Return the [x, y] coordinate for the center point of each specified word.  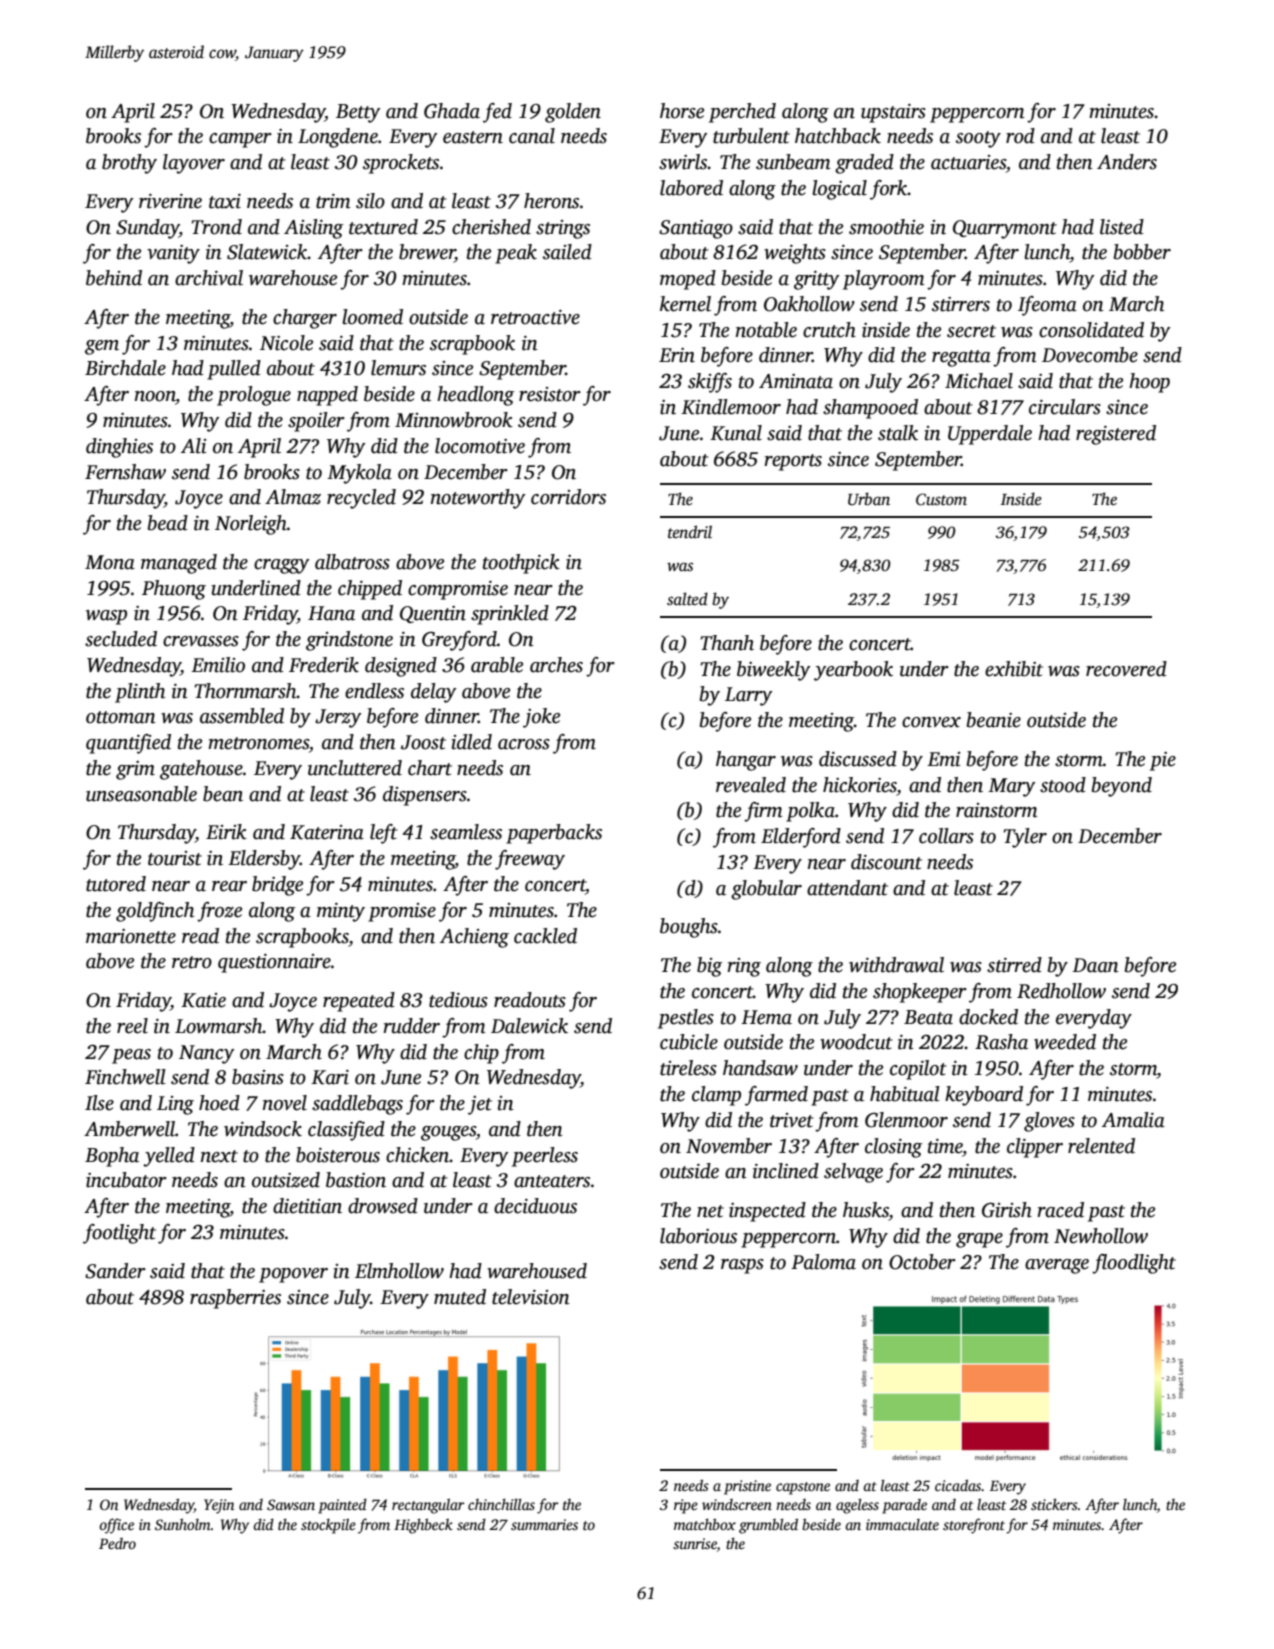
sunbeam [793, 162]
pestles [686, 1019]
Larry [748, 696]
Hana [331, 613]
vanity [173, 254]
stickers [1054, 1504]
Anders [1127, 162]
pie [1163, 761]
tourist [175, 858]
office [116, 1526]
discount [886, 862]
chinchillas [501, 1504]
